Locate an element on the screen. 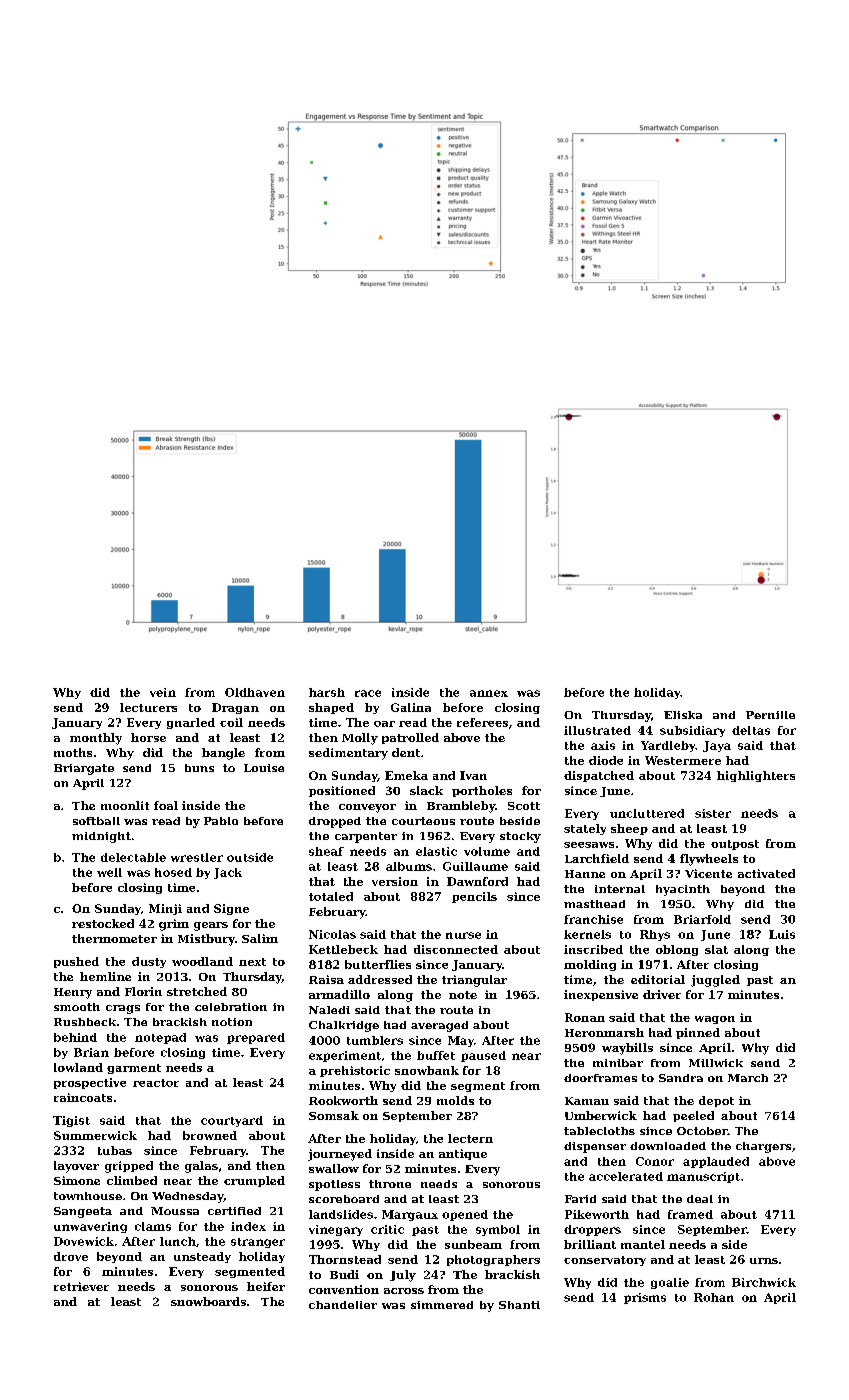 The width and height of the screenshot is (849, 1400). pushed is located at coordinates (76, 962).
